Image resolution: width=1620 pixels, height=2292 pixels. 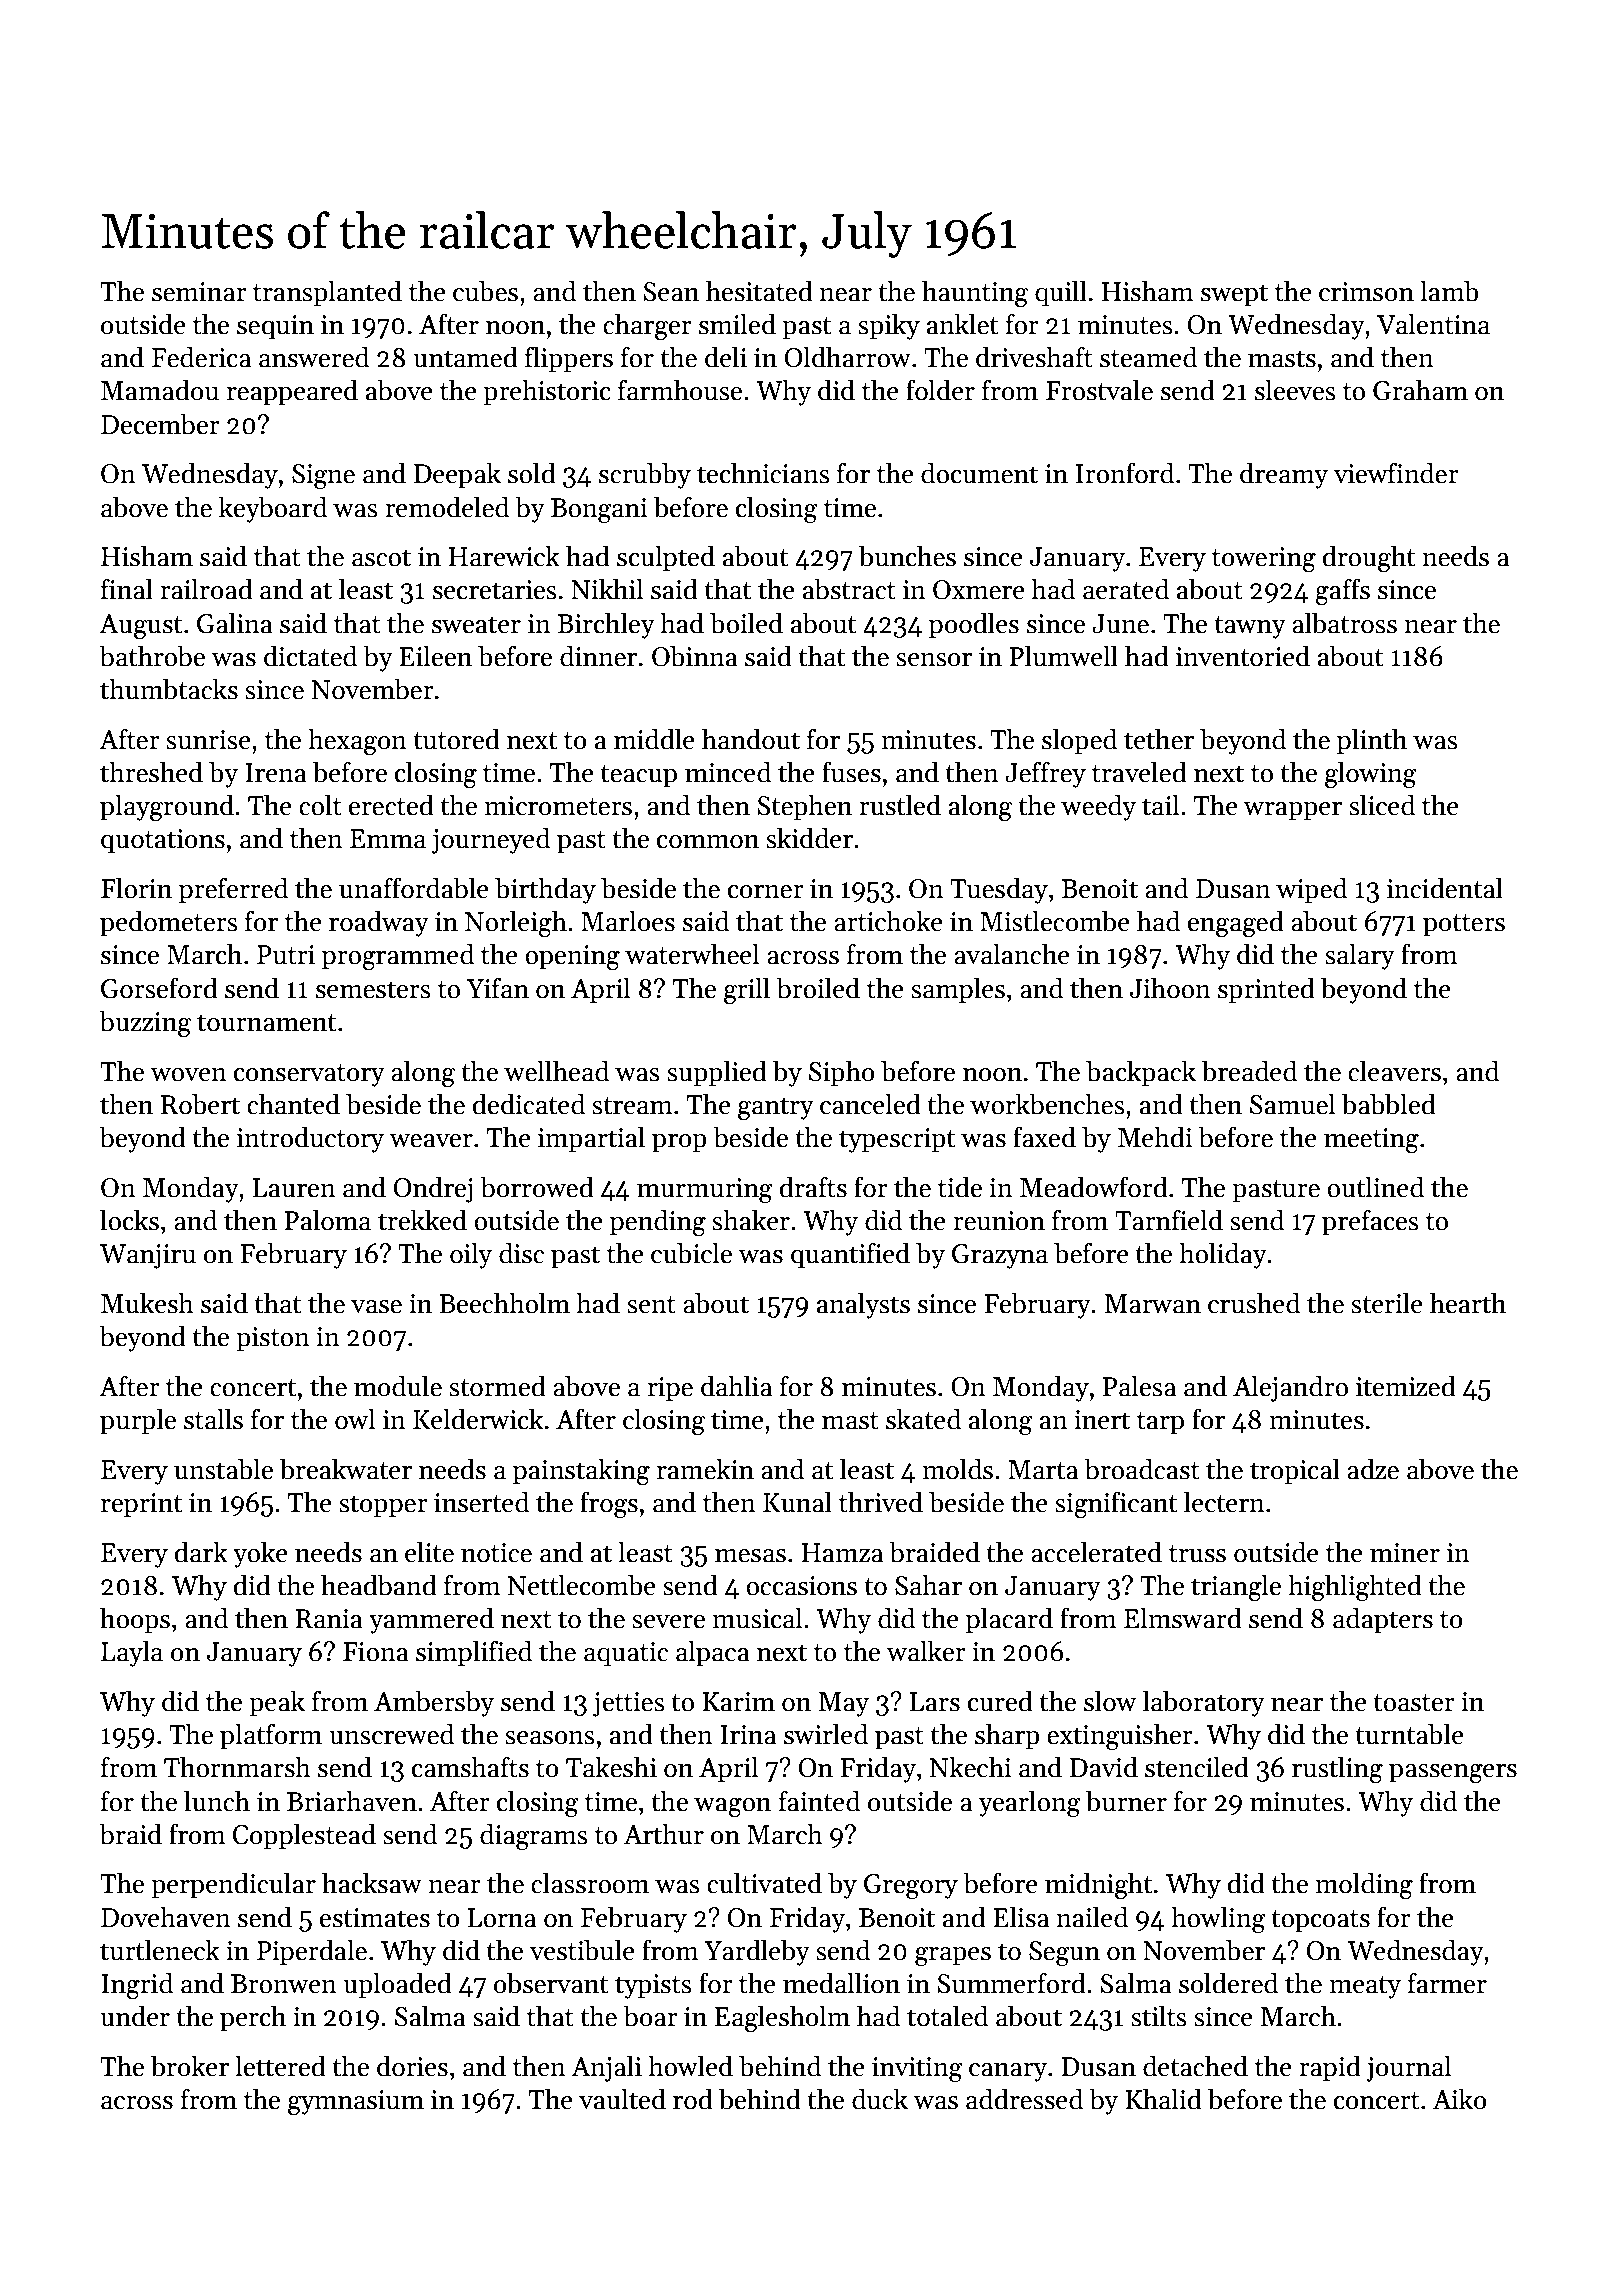 What do you see at coordinates (776, 1108) in the screenshot?
I see `gantry` at bounding box center [776, 1108].
